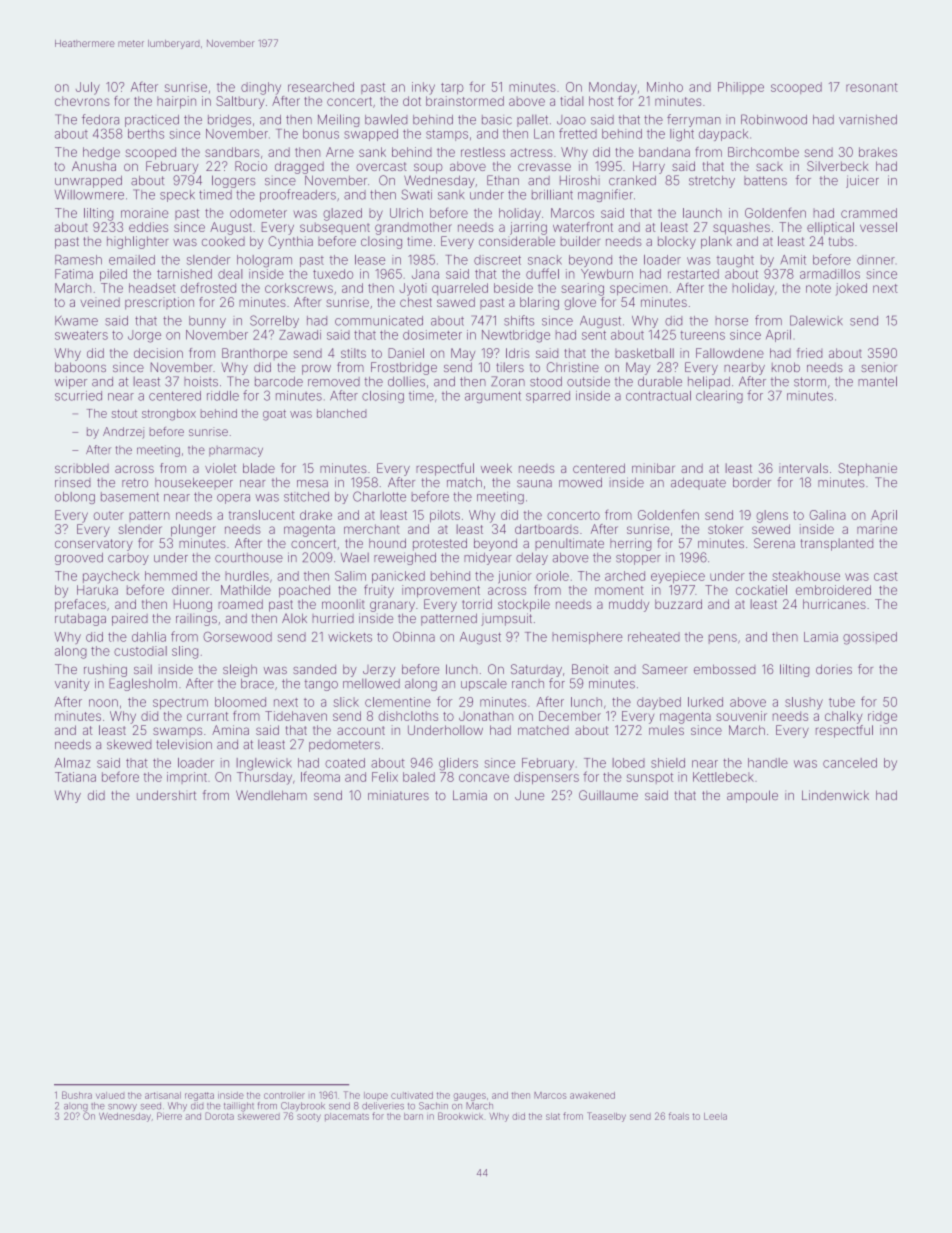  Describe the element at coordinates (838, 166) in the screenshot. I see `Silverbeck` at that location.
